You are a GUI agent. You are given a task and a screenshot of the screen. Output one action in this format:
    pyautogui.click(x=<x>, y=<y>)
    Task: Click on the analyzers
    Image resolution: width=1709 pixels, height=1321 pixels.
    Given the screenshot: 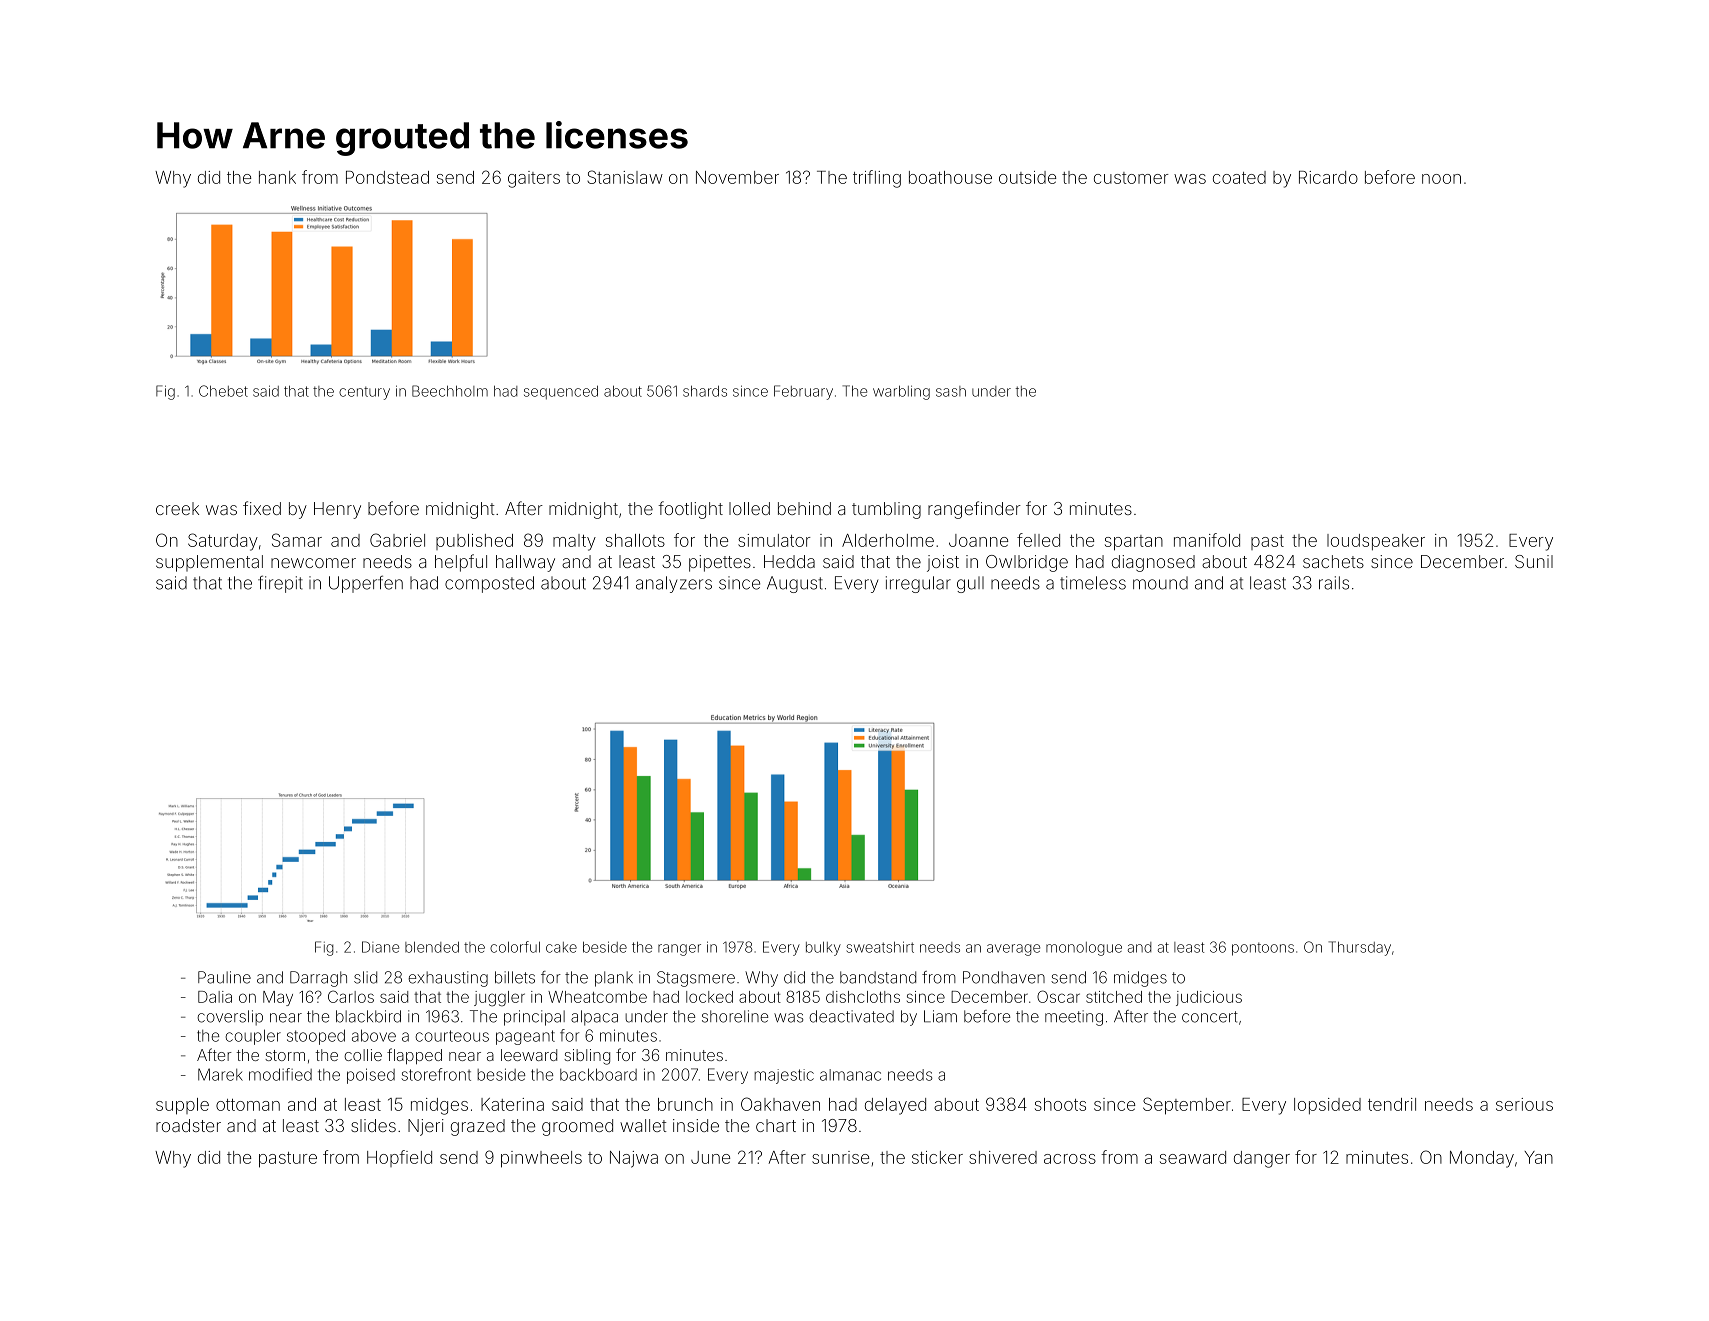 What is the action you would take?
    pyautogui.click(x=674, y=584)
